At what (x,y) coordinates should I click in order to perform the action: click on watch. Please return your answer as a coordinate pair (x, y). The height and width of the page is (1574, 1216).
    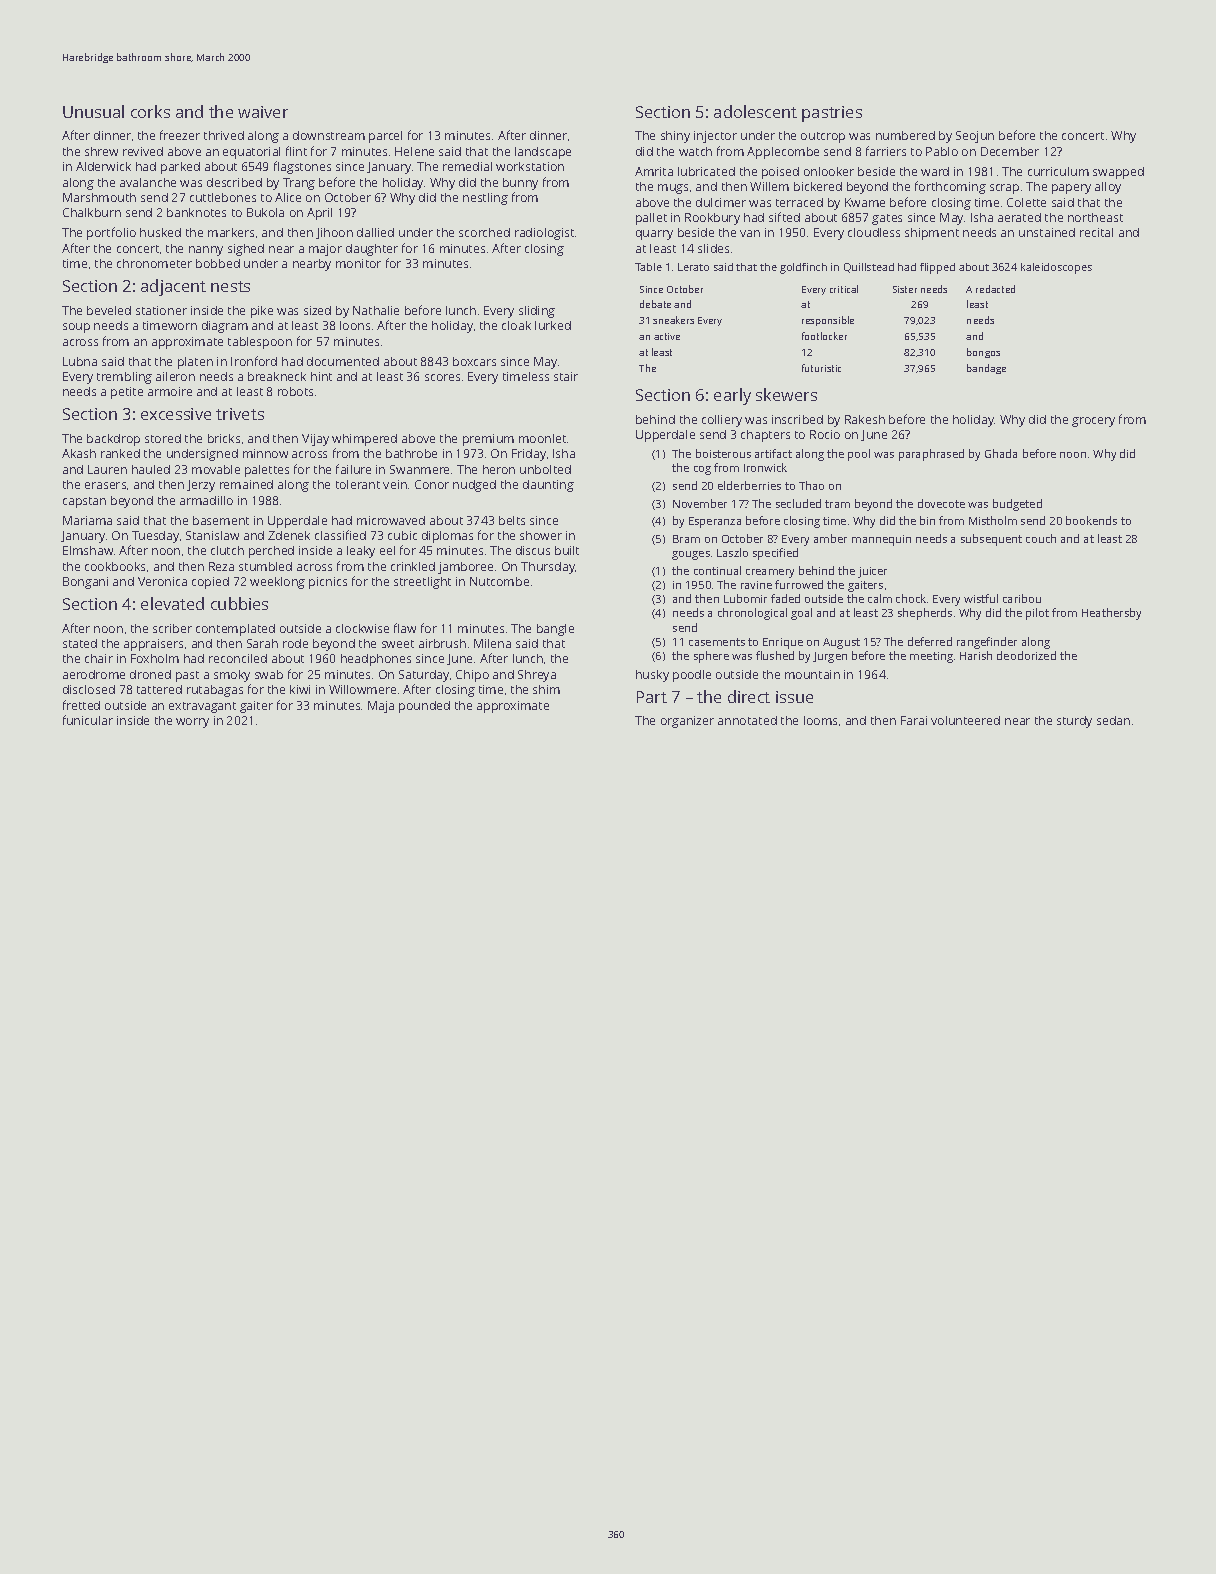
    Looking at the image, I should click on (695, 151).
